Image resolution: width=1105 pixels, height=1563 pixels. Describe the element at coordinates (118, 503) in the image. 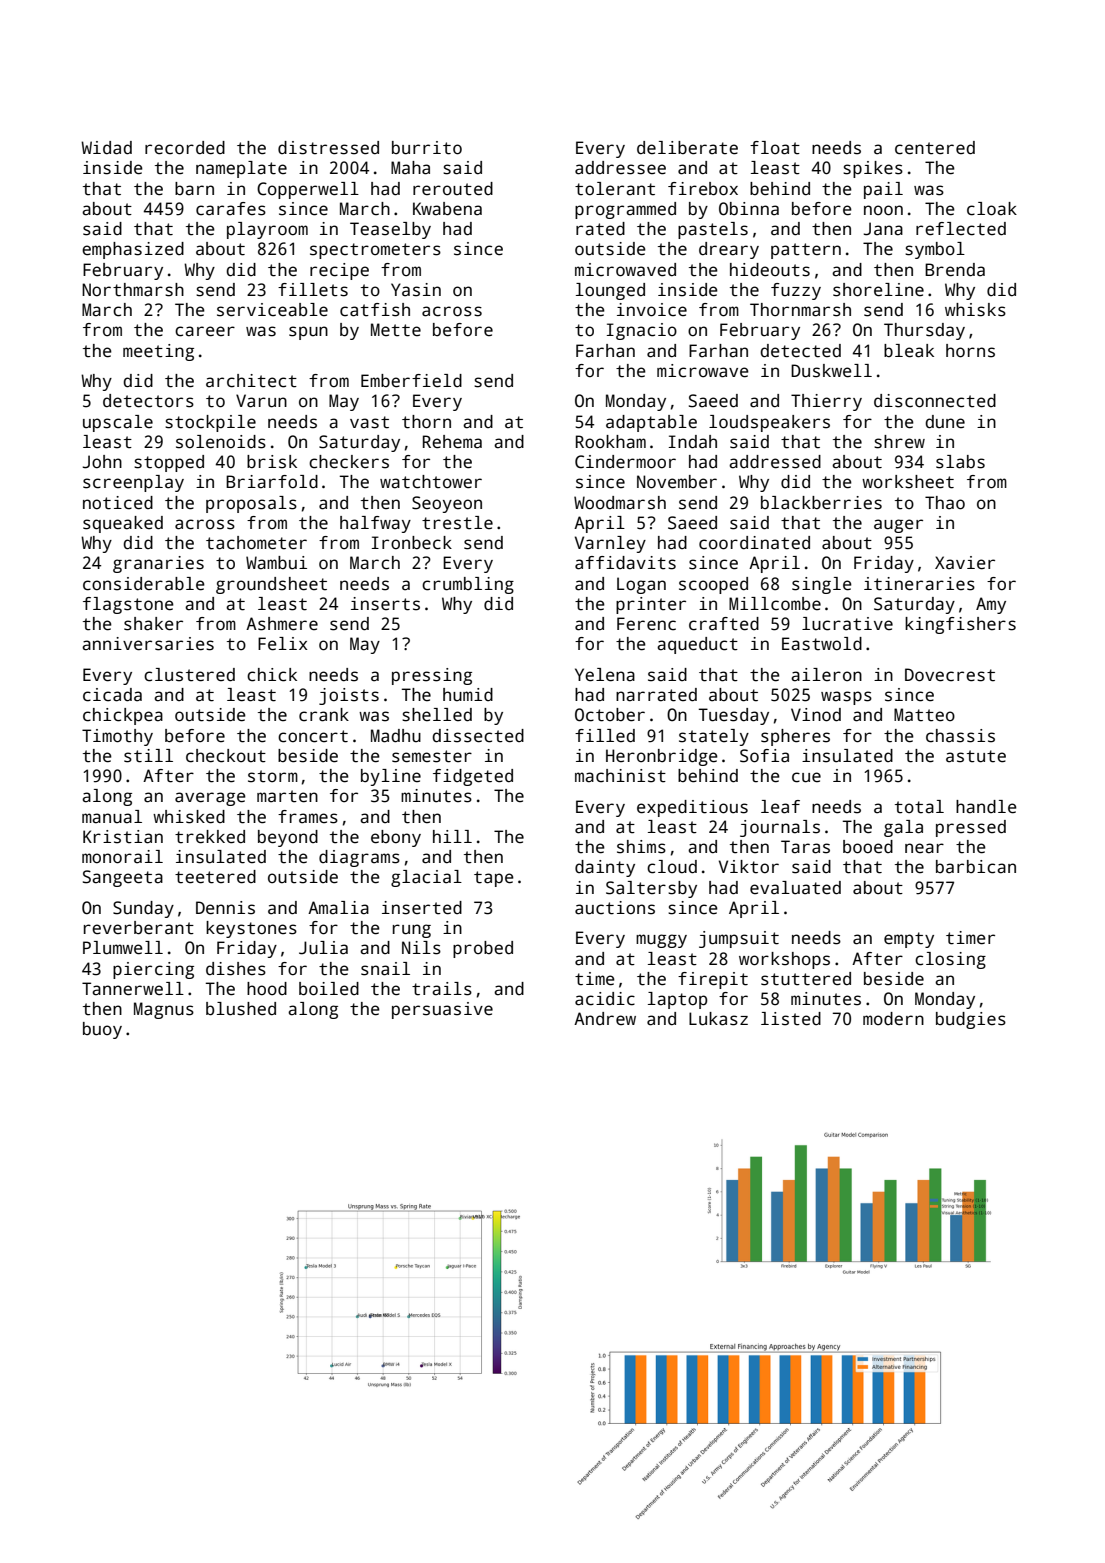

I see `noticed` at that location.
